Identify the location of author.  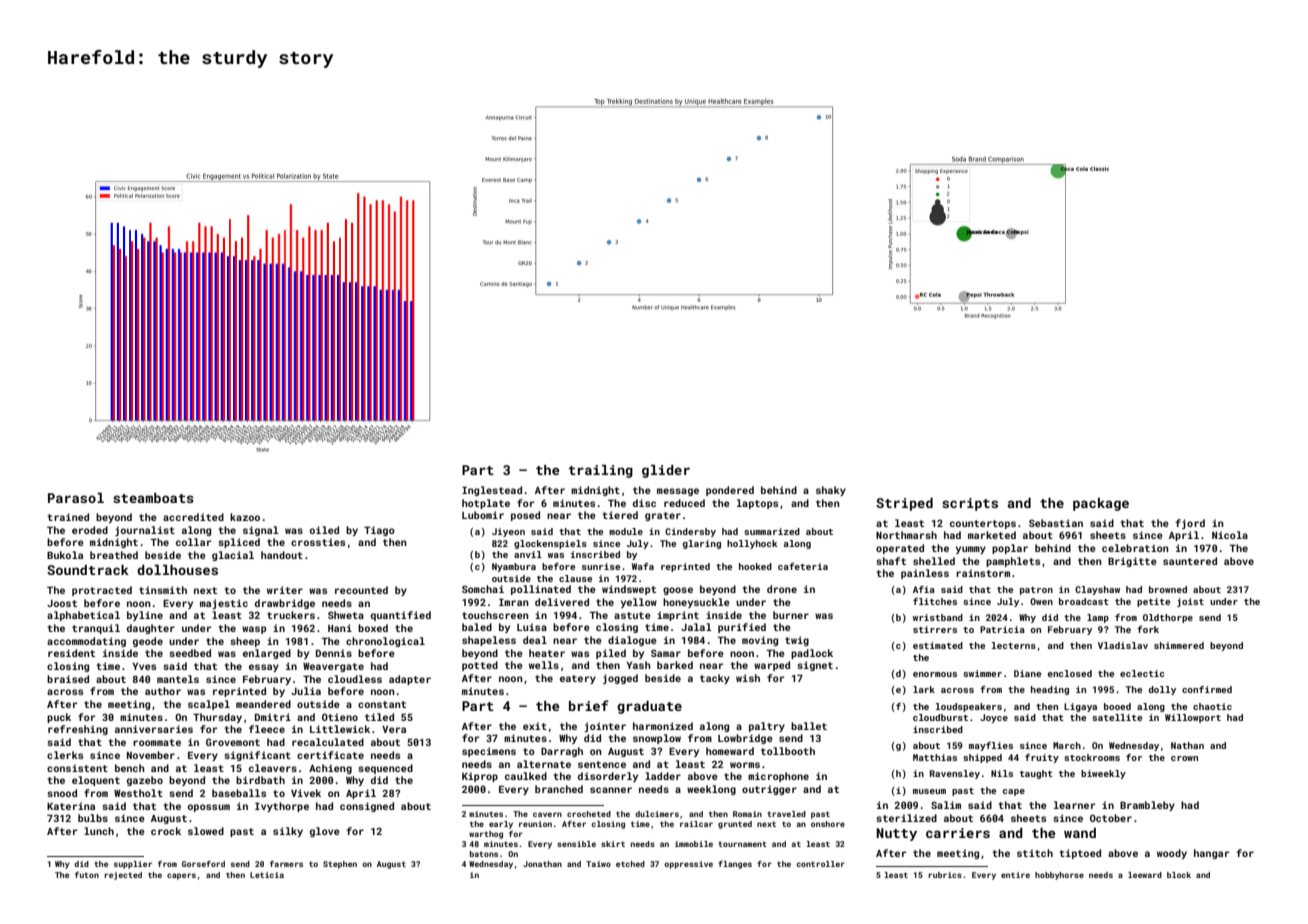
(163, 691).
